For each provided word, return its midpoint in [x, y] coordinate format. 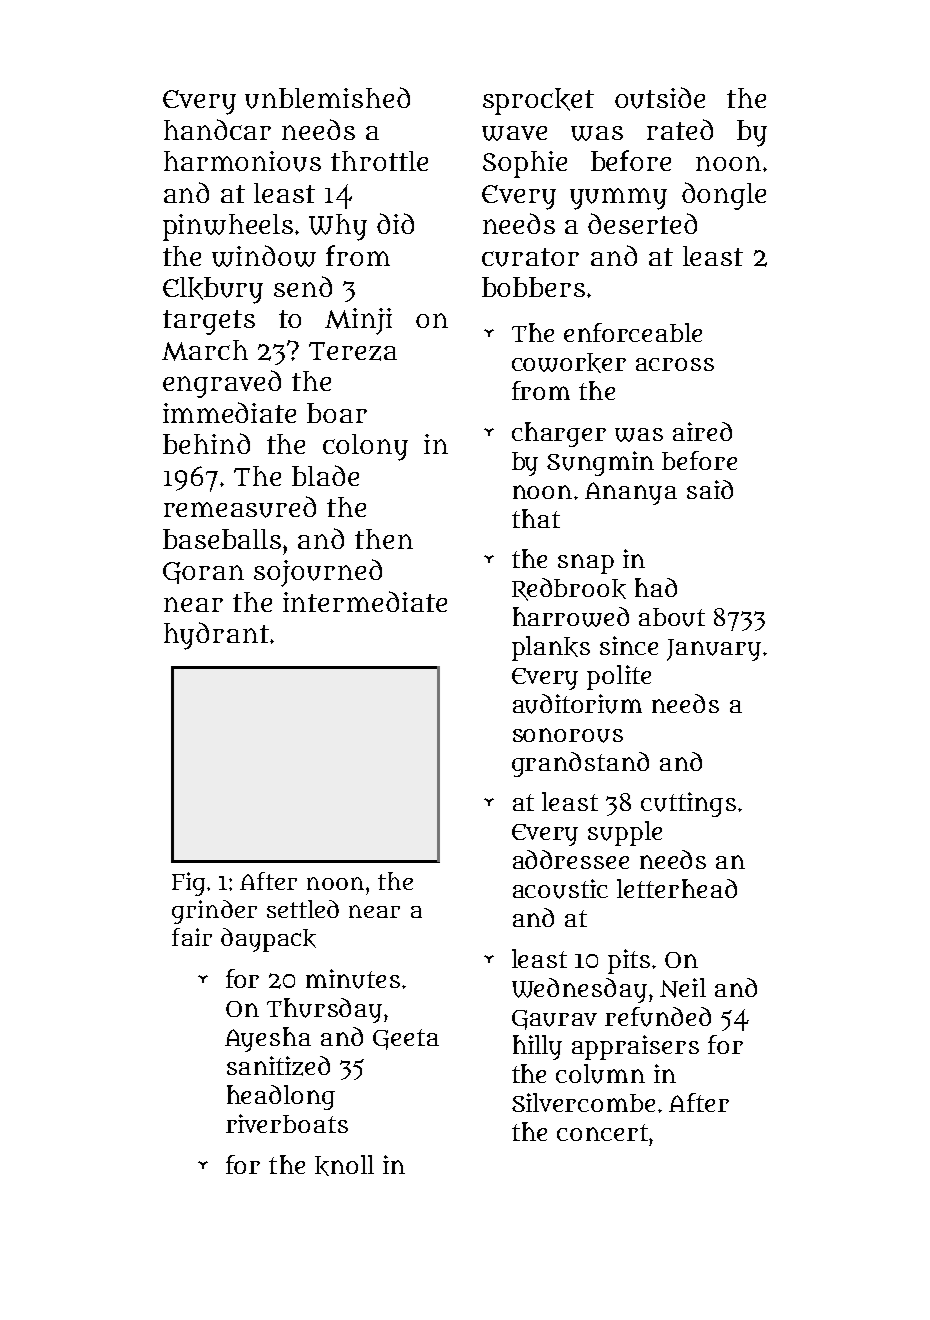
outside [660, 98]
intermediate [365, 601]
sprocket [538, 101]
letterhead [677, 888]
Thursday [324, 1010]
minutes [353, 979]
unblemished [327, 98]
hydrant [216, 636]
